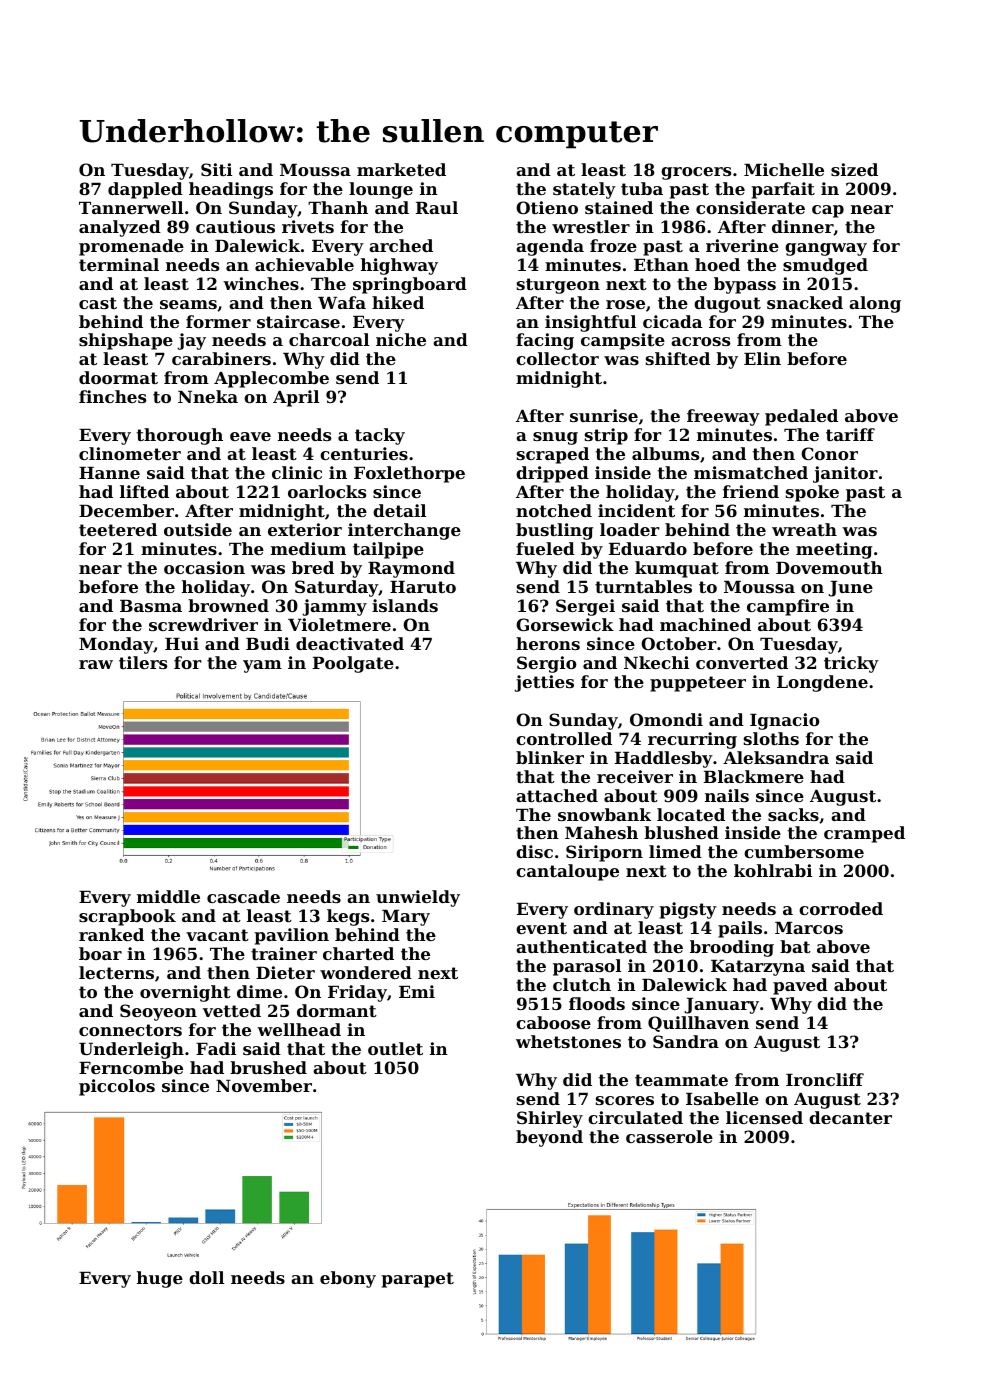 This image has height=1399, width=985. I want to click on along, so click(875, 304).
